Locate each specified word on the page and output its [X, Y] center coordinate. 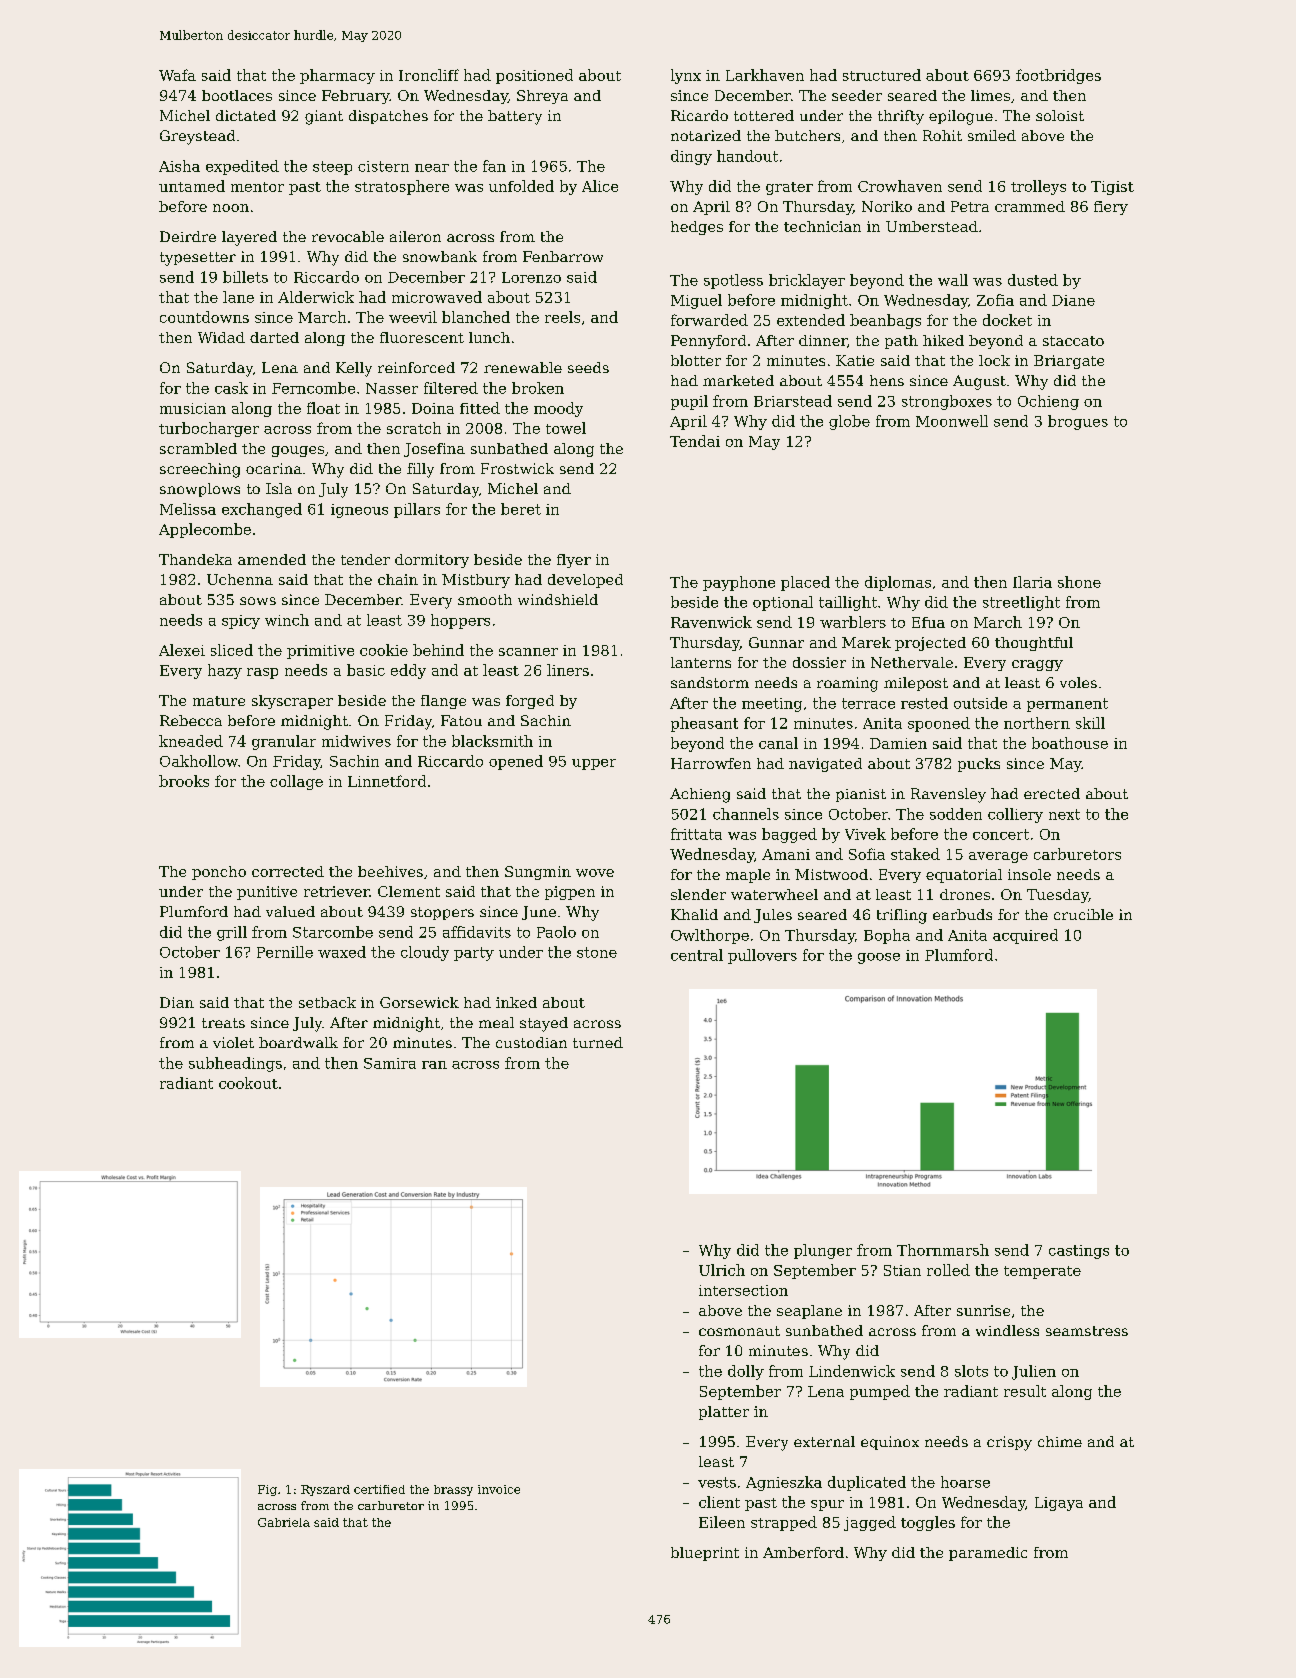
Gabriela [284, 1522]
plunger [823, 1251]
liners [568, 670]
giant [324, 117]
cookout [248, 1083]
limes [990, 95]
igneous [359, 511]
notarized [706, 135]
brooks [184, 781]
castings [1079, 1252]
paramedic [988, 1554]
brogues [1078, 422]
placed [805, 583]
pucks [979, 765]
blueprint [705, 1554]
